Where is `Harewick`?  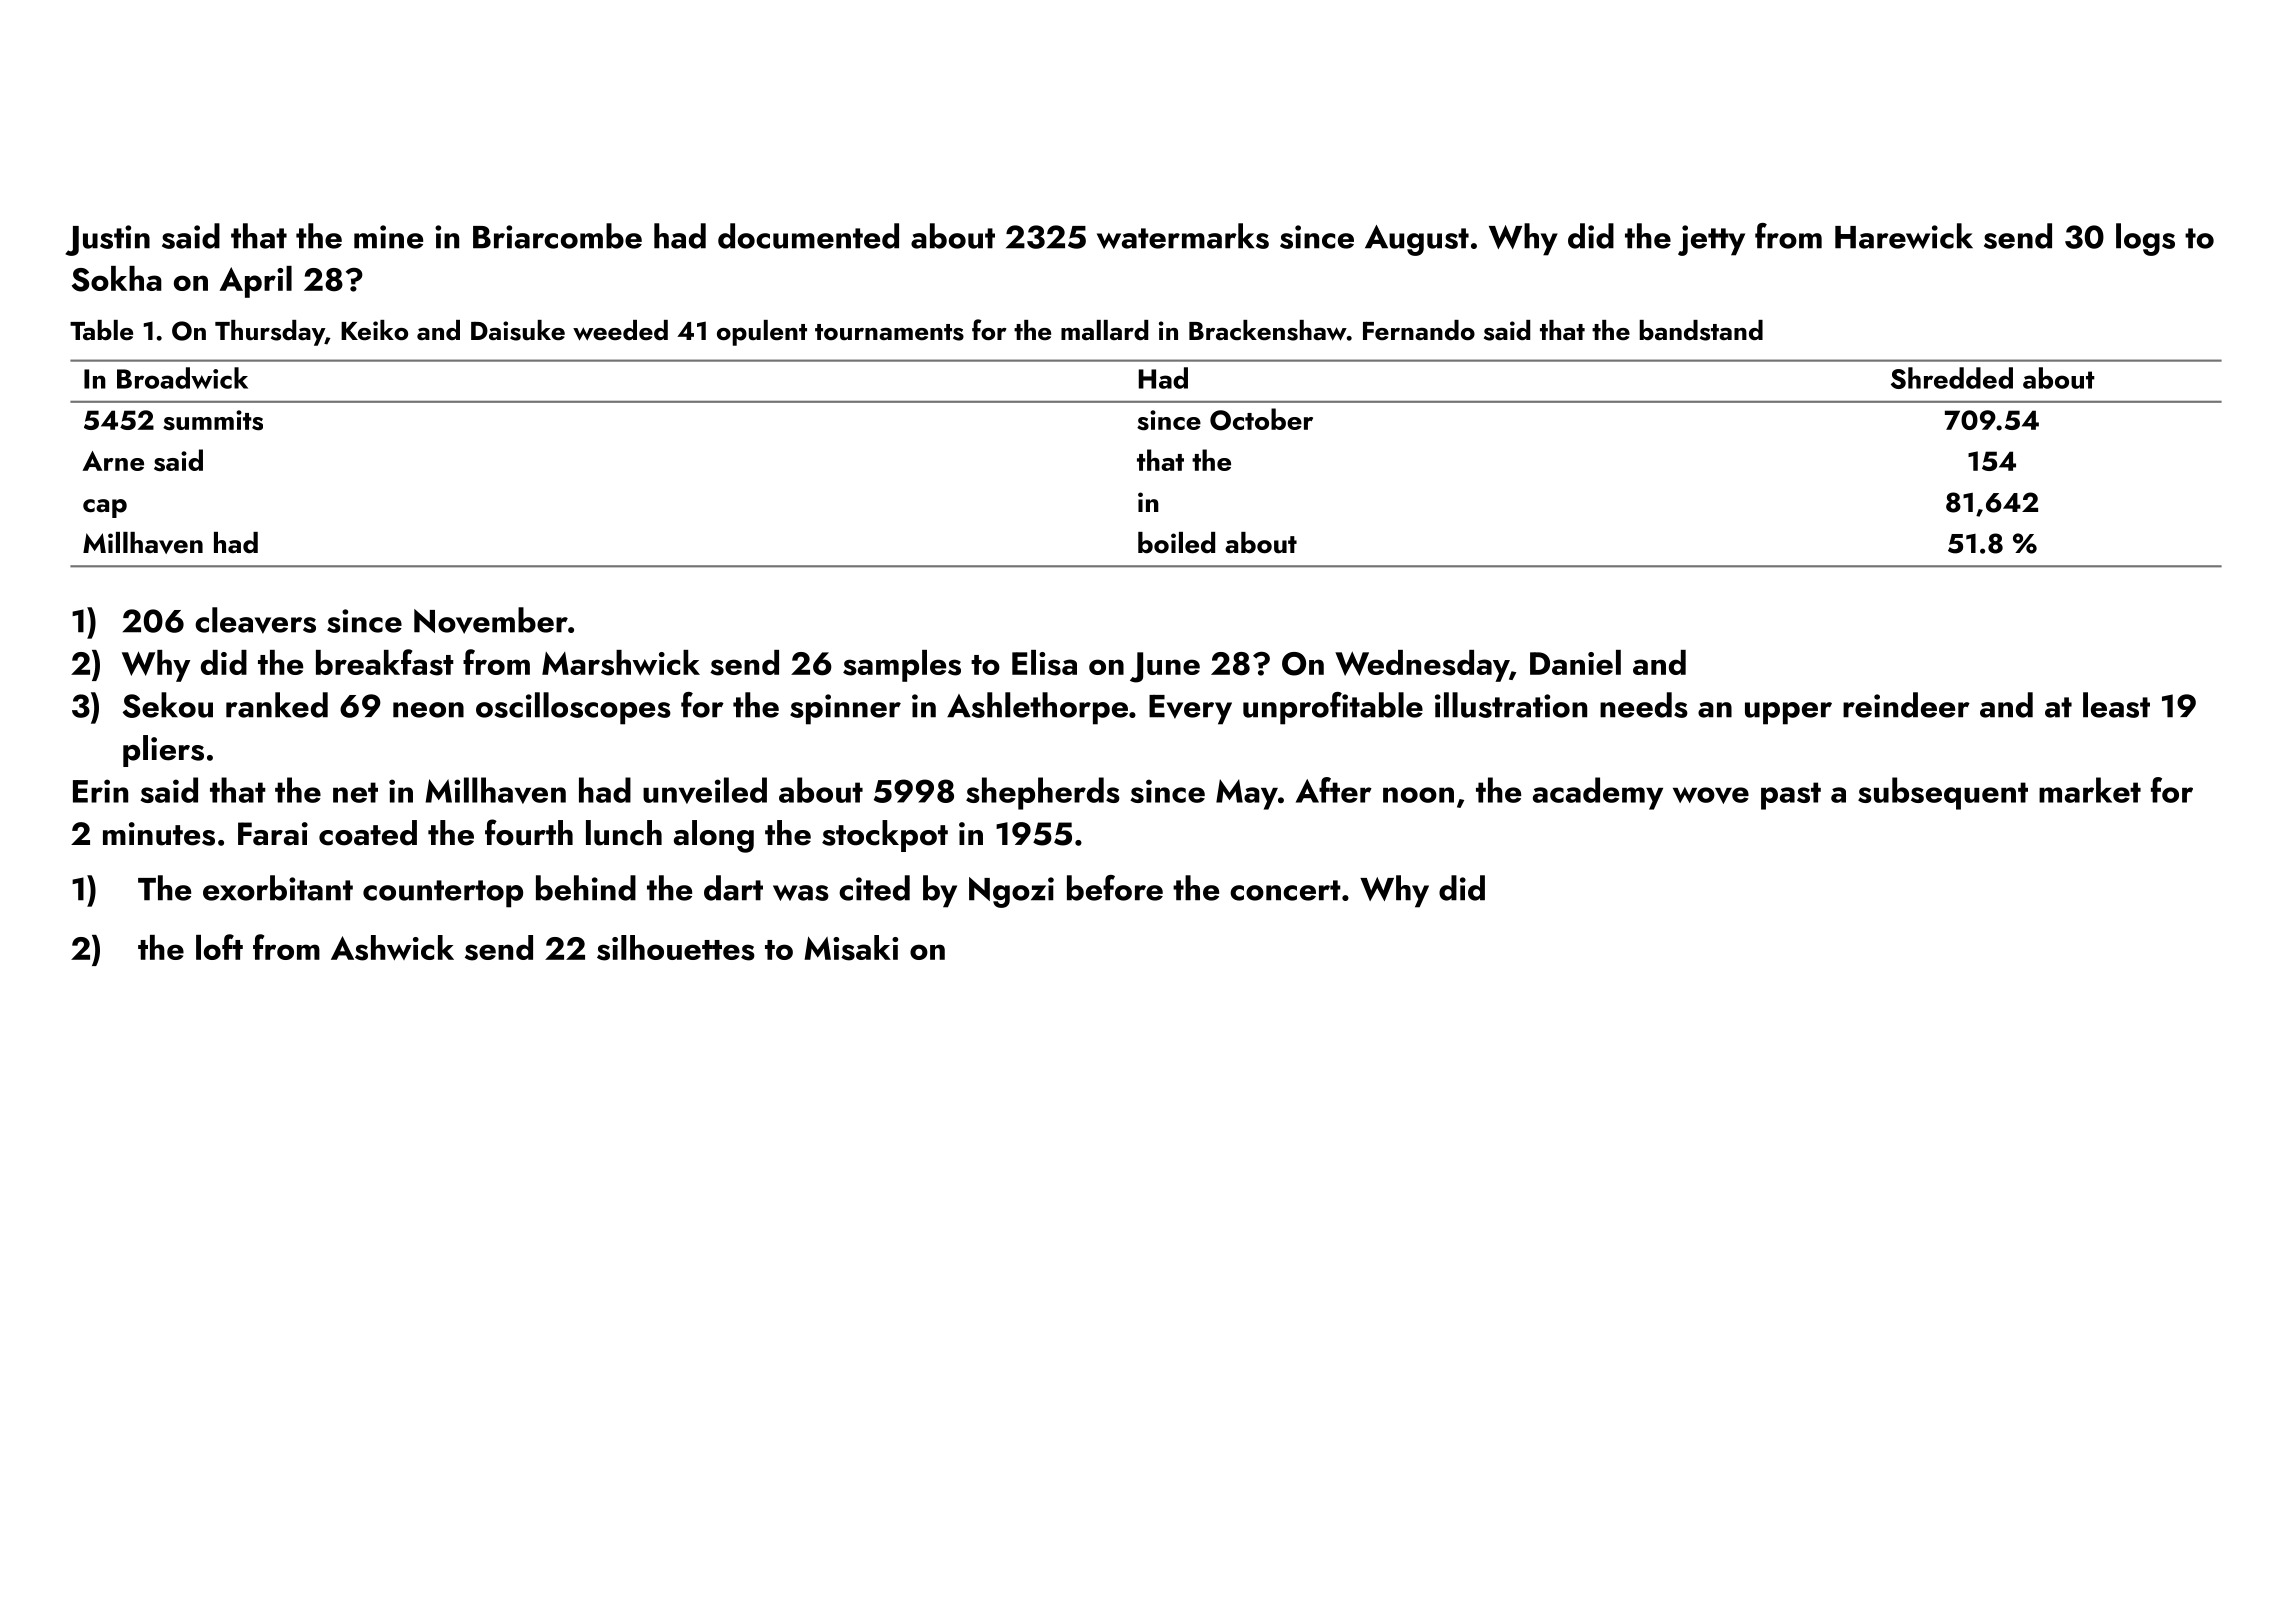 Harewick is located at coordinates (1904, 236).
